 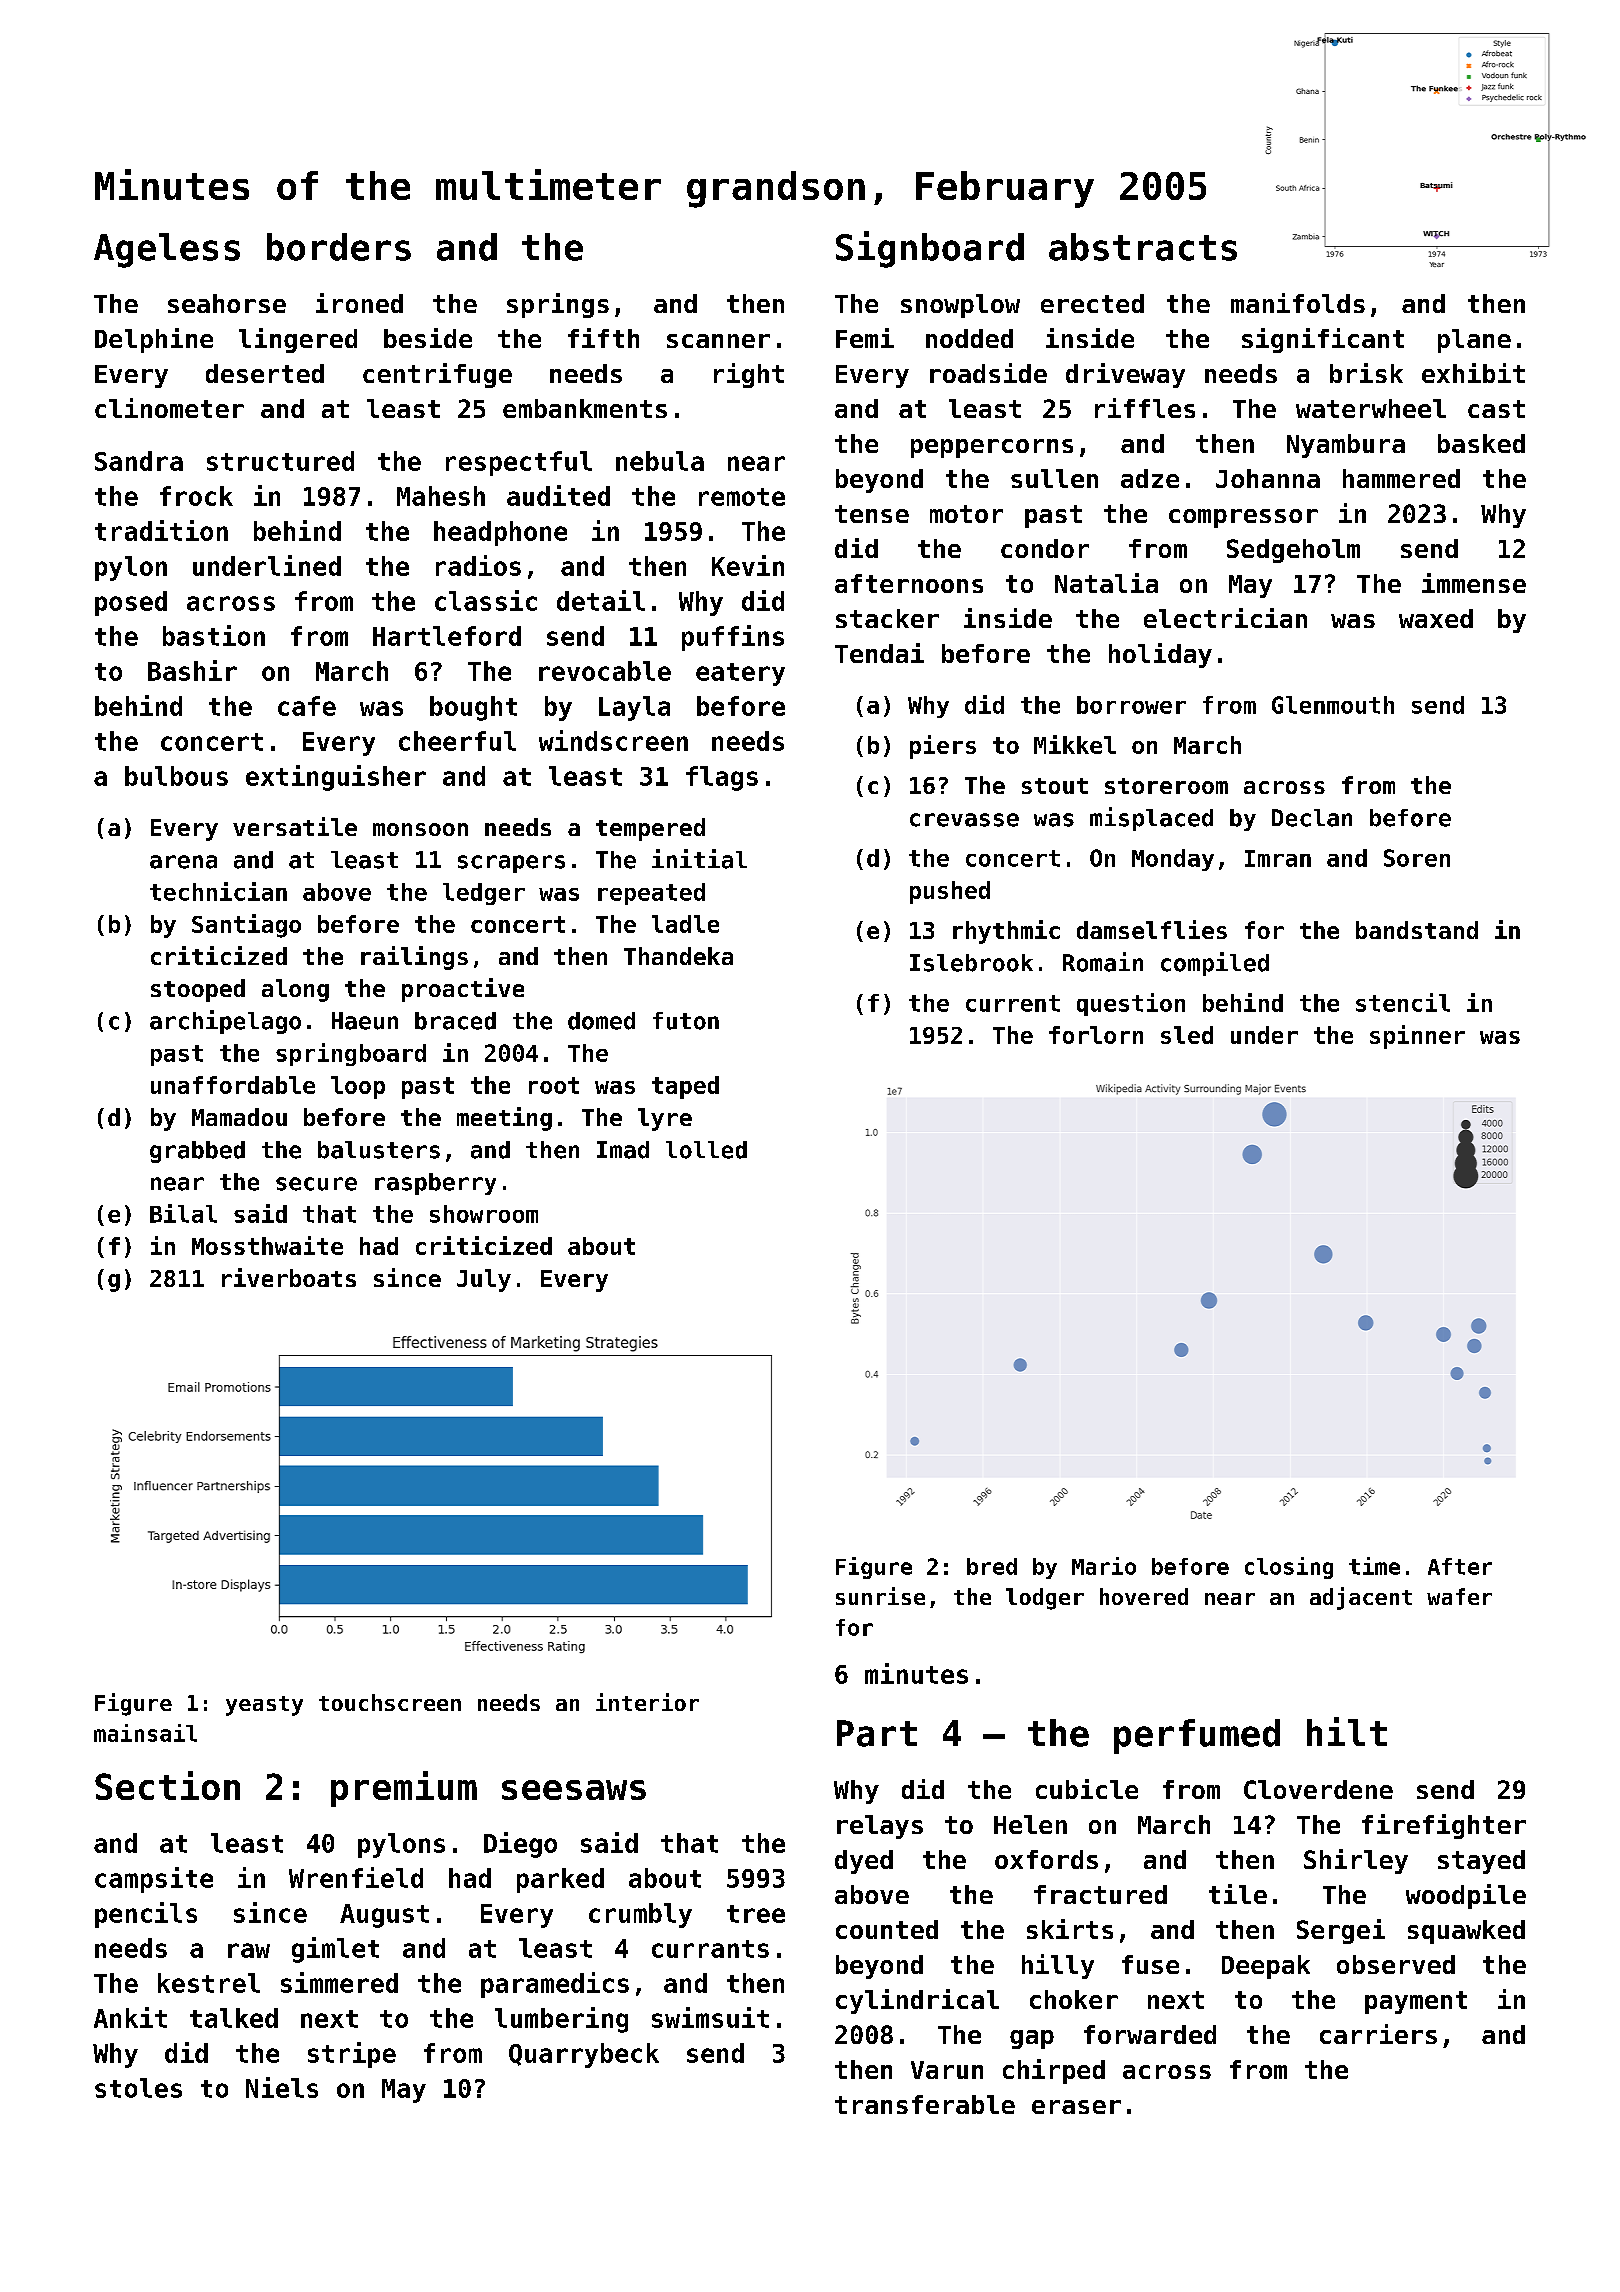 What do you see at coordinates (623, 1150) in the page?
I see `Imad` at bounding box center [623, 1150].
